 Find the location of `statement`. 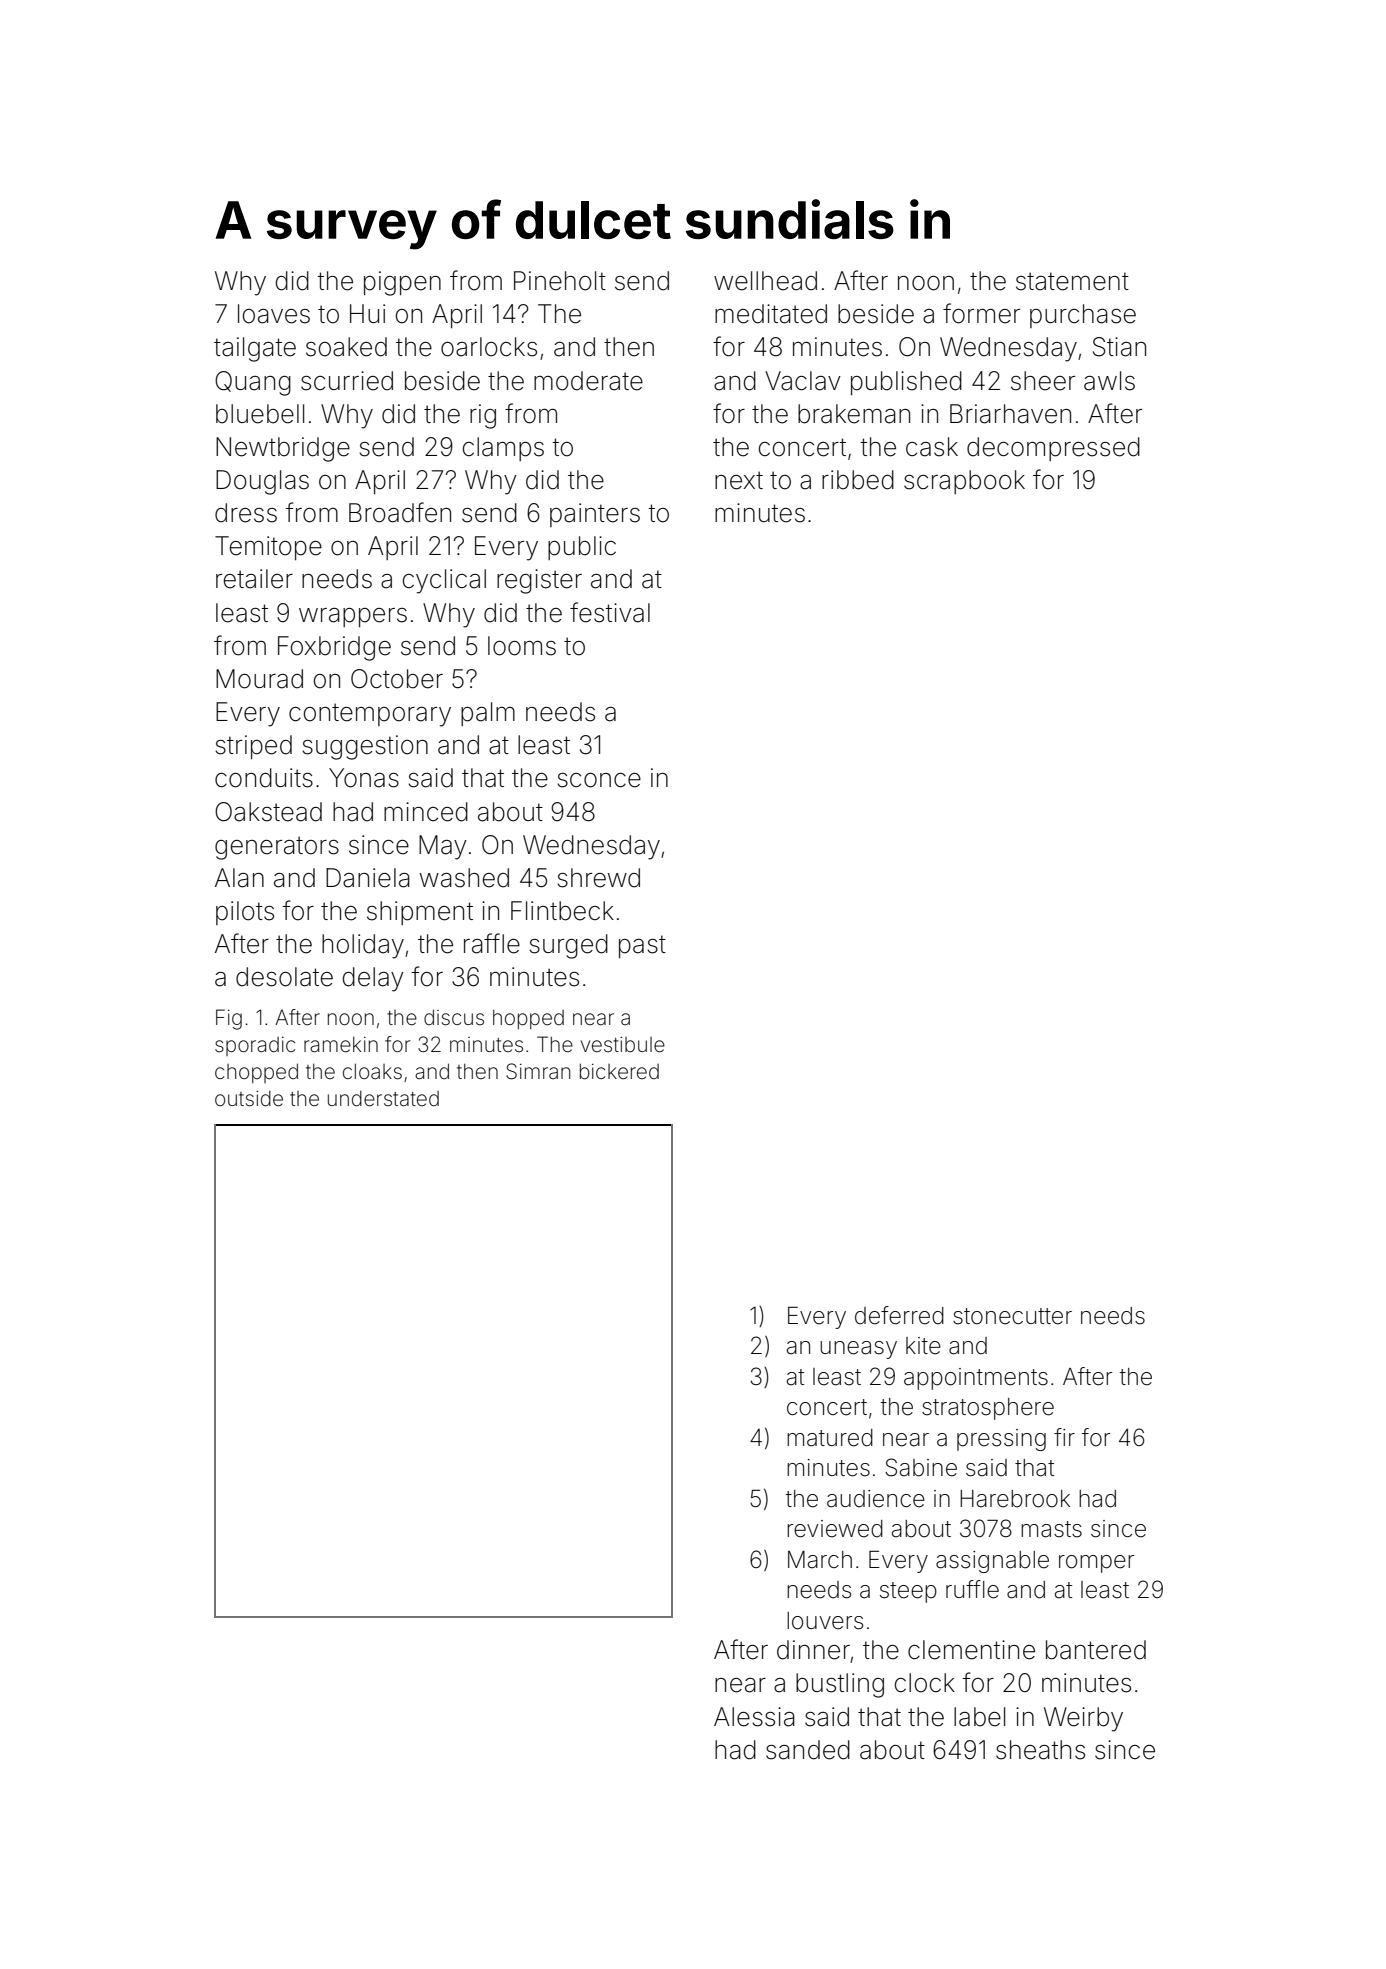

statement is located at coordinates (1072, 281).
